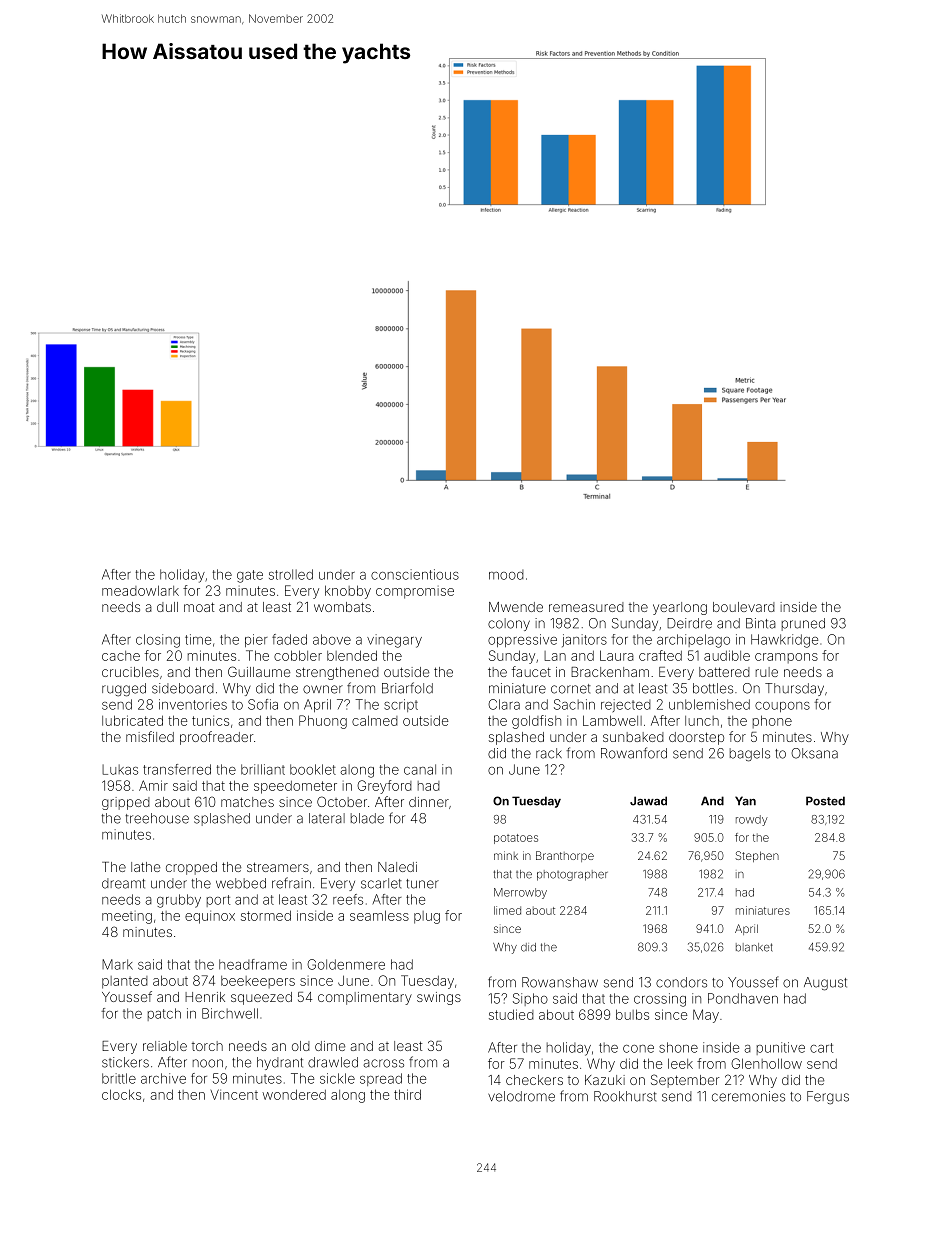  Describe the element at coordinates (125, 1062) in the document. I see `stickers` at that location.
